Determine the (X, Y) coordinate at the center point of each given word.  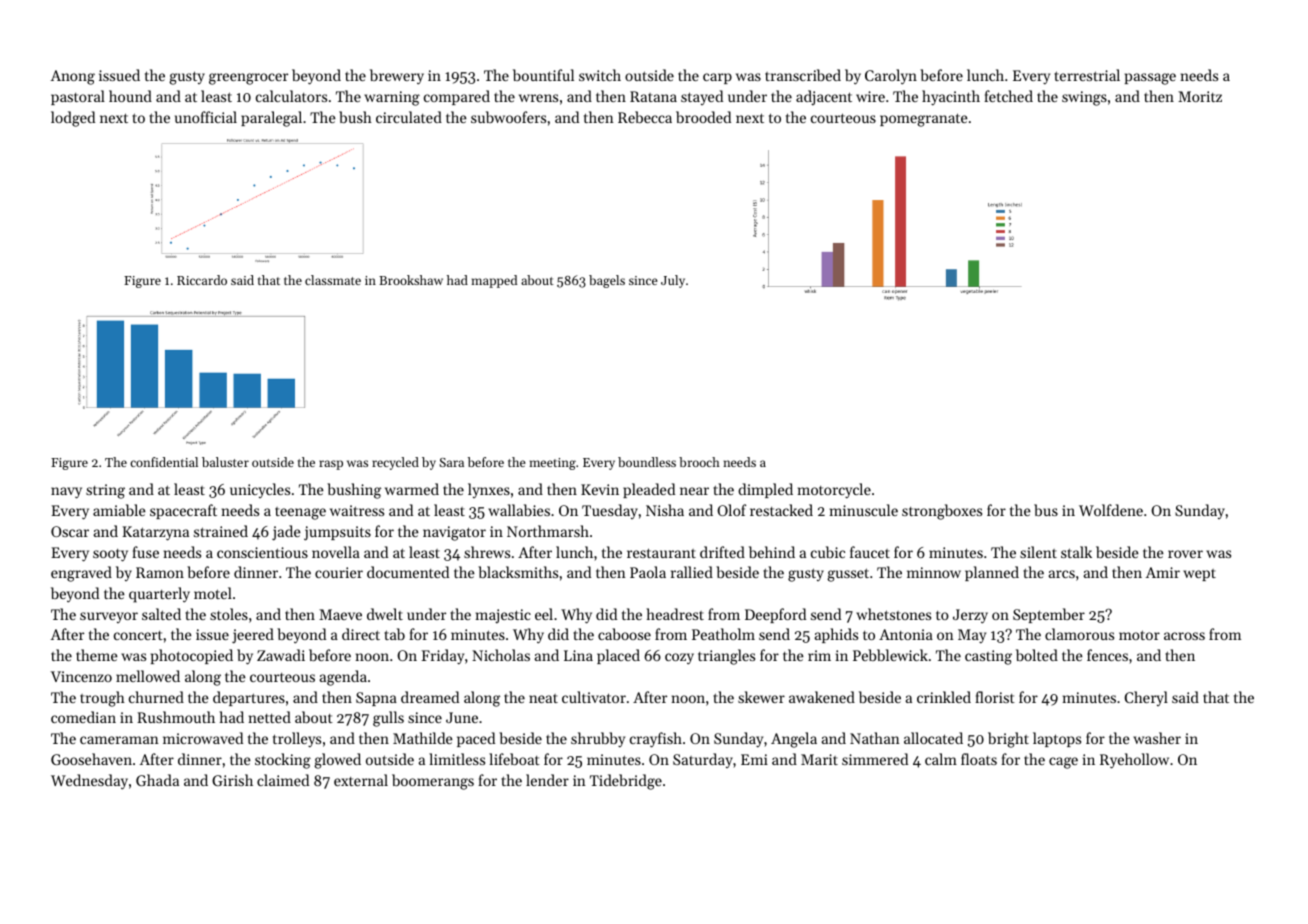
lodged (73, 119)
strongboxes (942, 512)
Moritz (1200, 96)
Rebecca (645, 117)
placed (618, 656)
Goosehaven (91, 759)
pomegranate (924, 120)
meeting (552, 464)
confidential (164, 462)
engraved (81, 574)
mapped (494, 281)
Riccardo (202, 280)
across (1184, 636)
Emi (754, 759)
